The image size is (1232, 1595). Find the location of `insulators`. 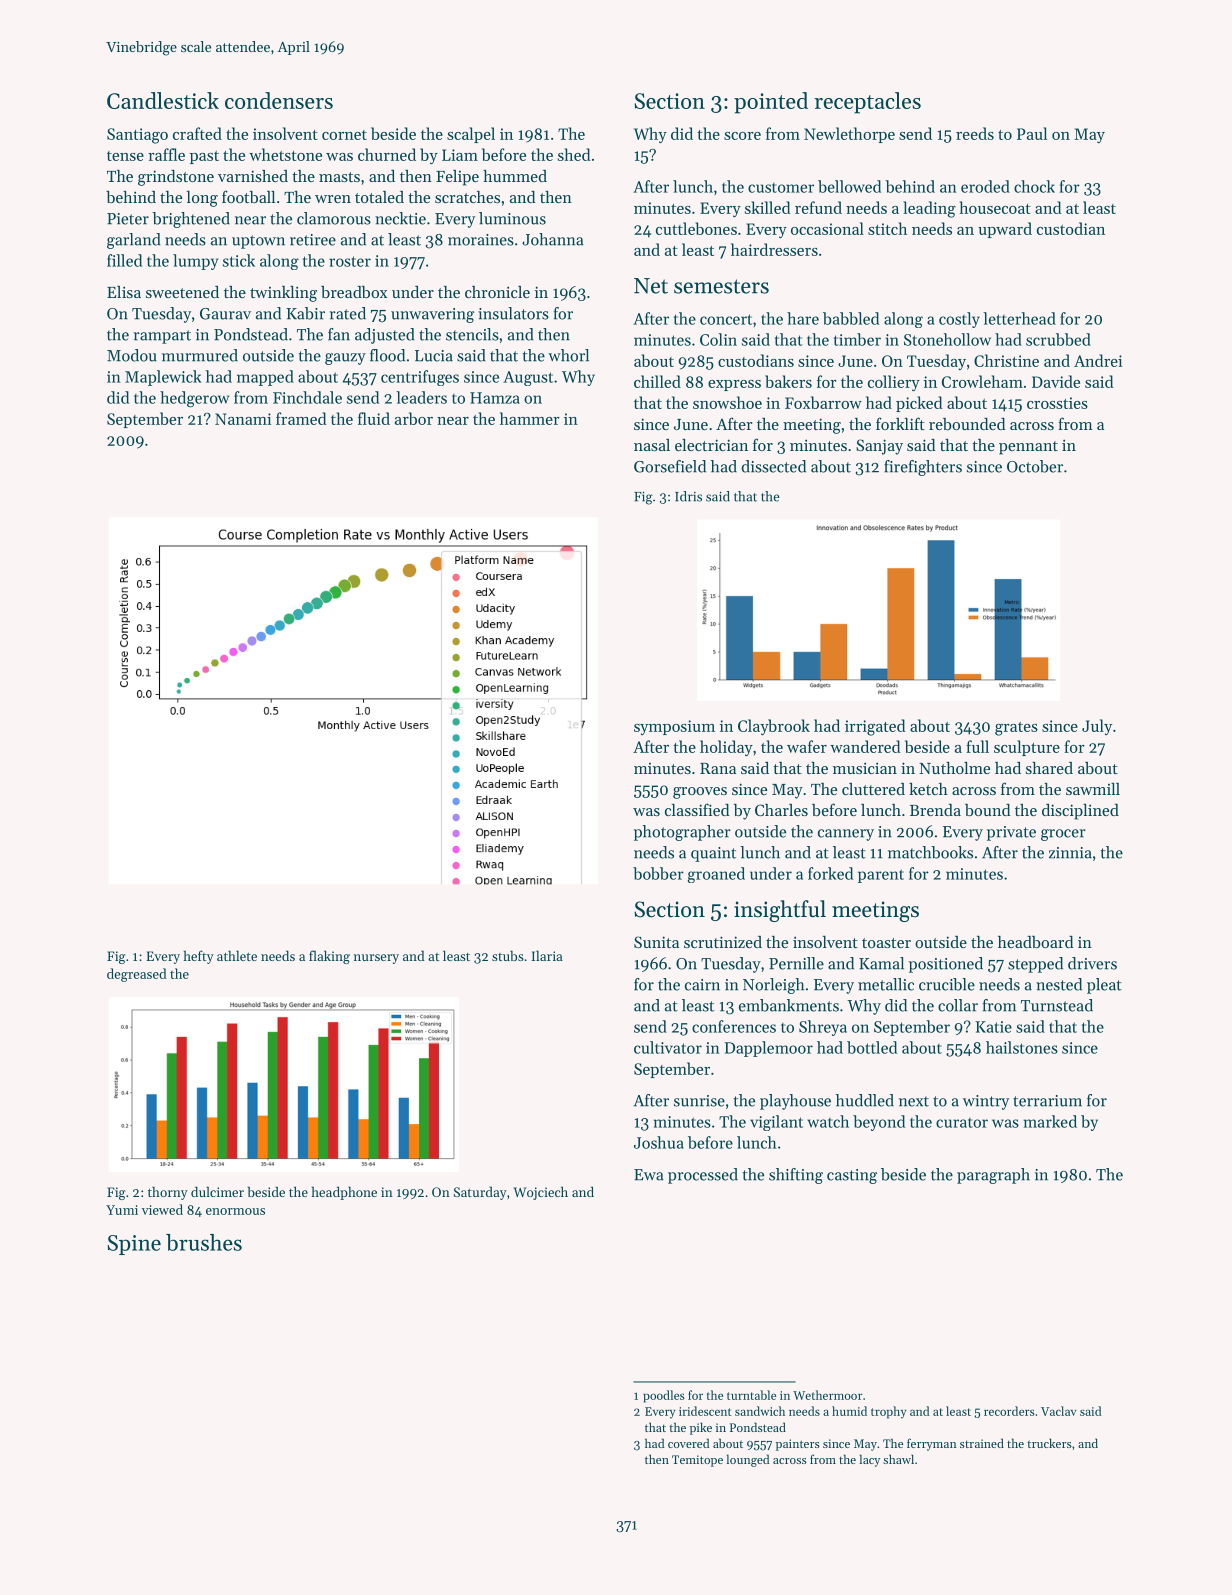

insulators is located at coordinates (513, 313).
